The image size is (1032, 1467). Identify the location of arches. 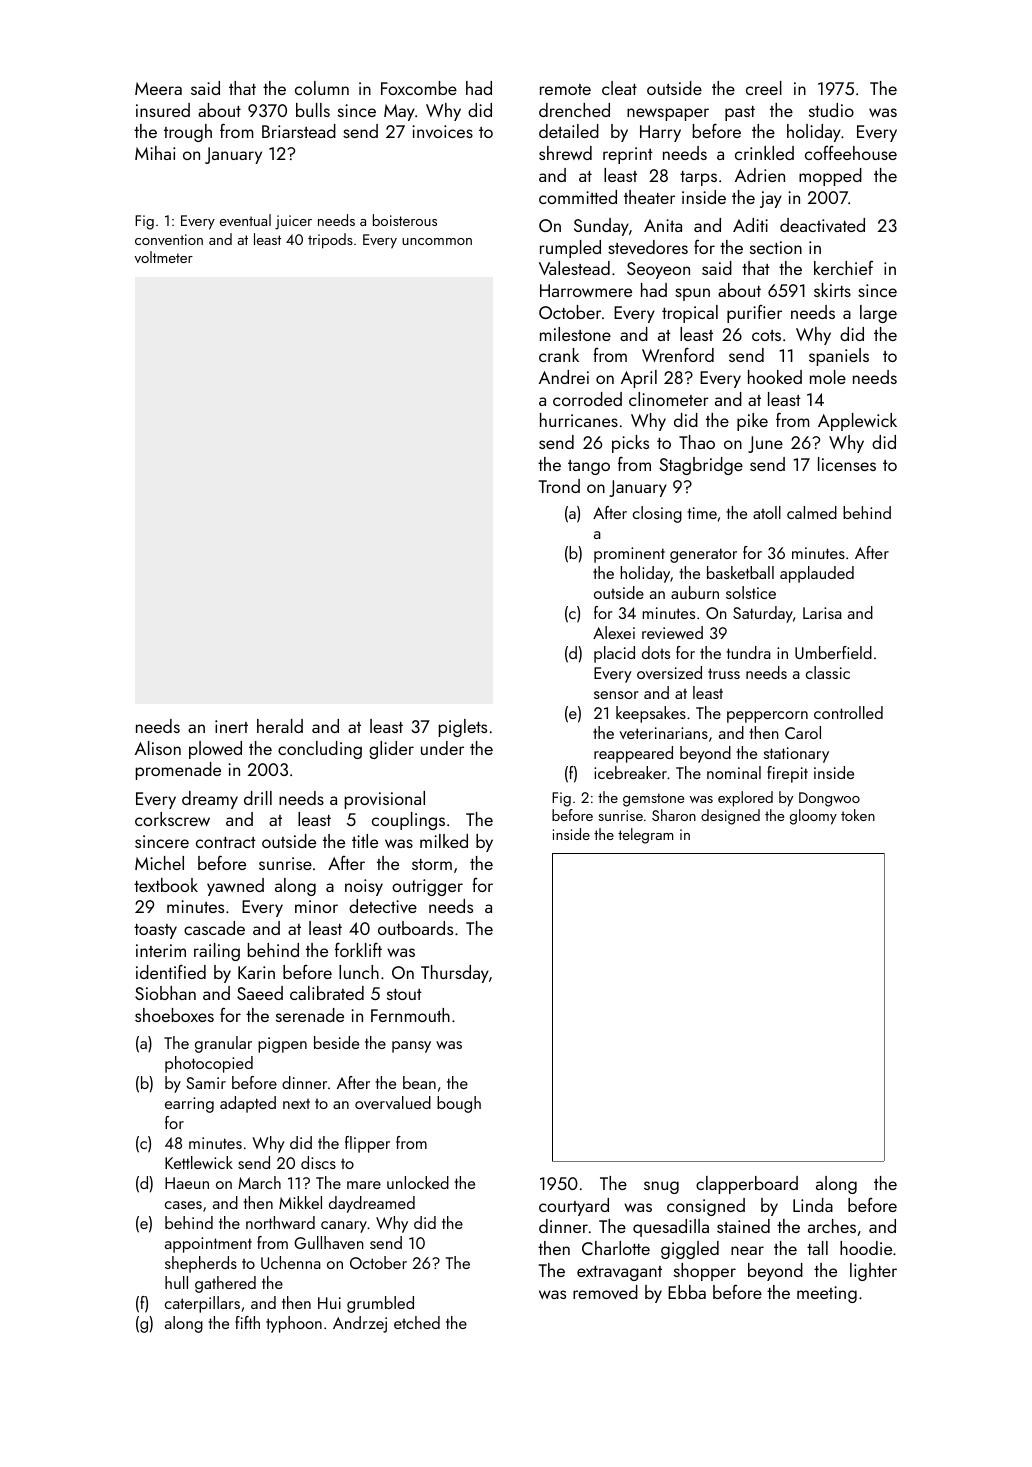
(832, 1226).
